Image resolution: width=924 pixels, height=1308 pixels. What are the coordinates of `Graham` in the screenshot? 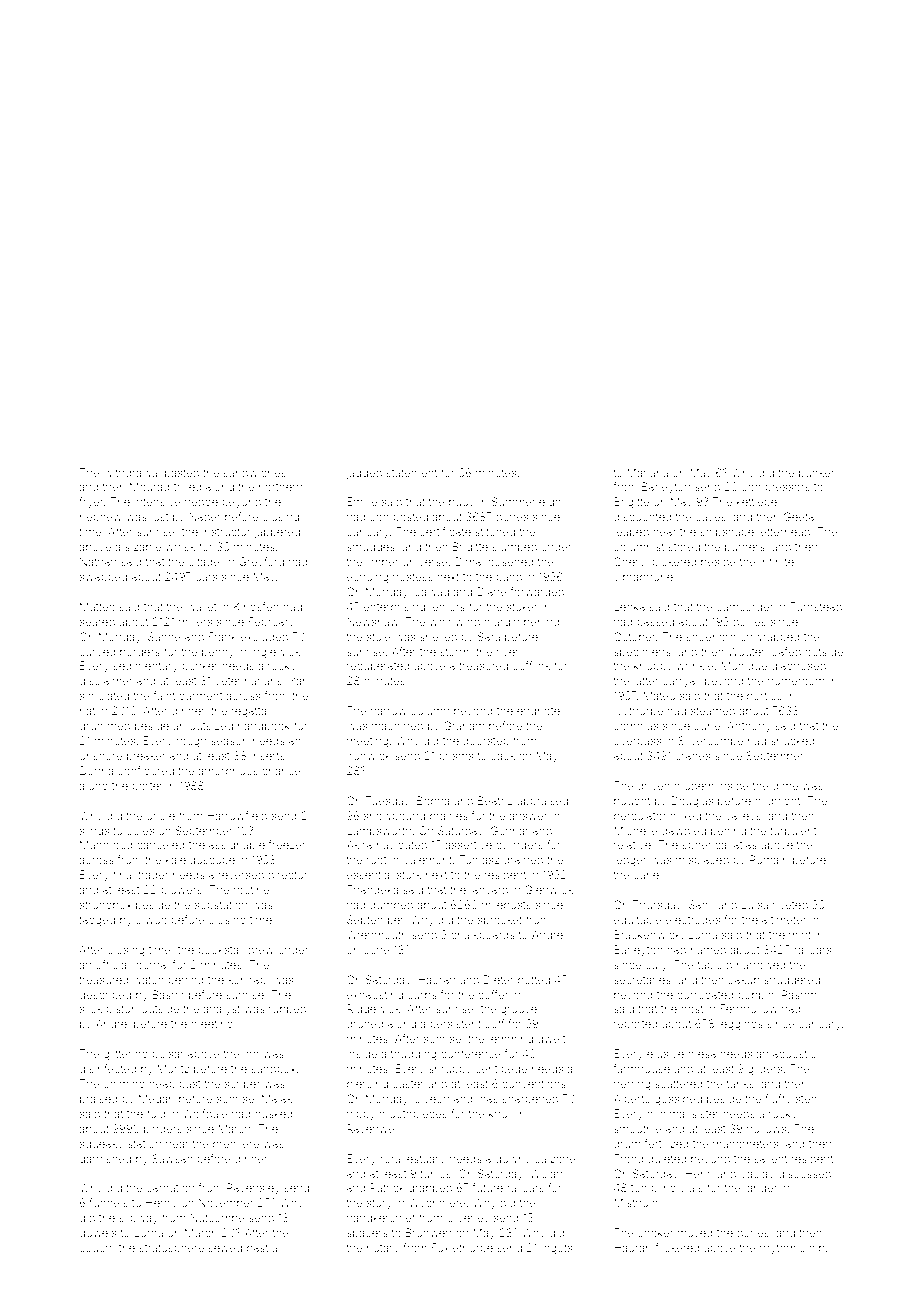 It's located at (464, 725).
